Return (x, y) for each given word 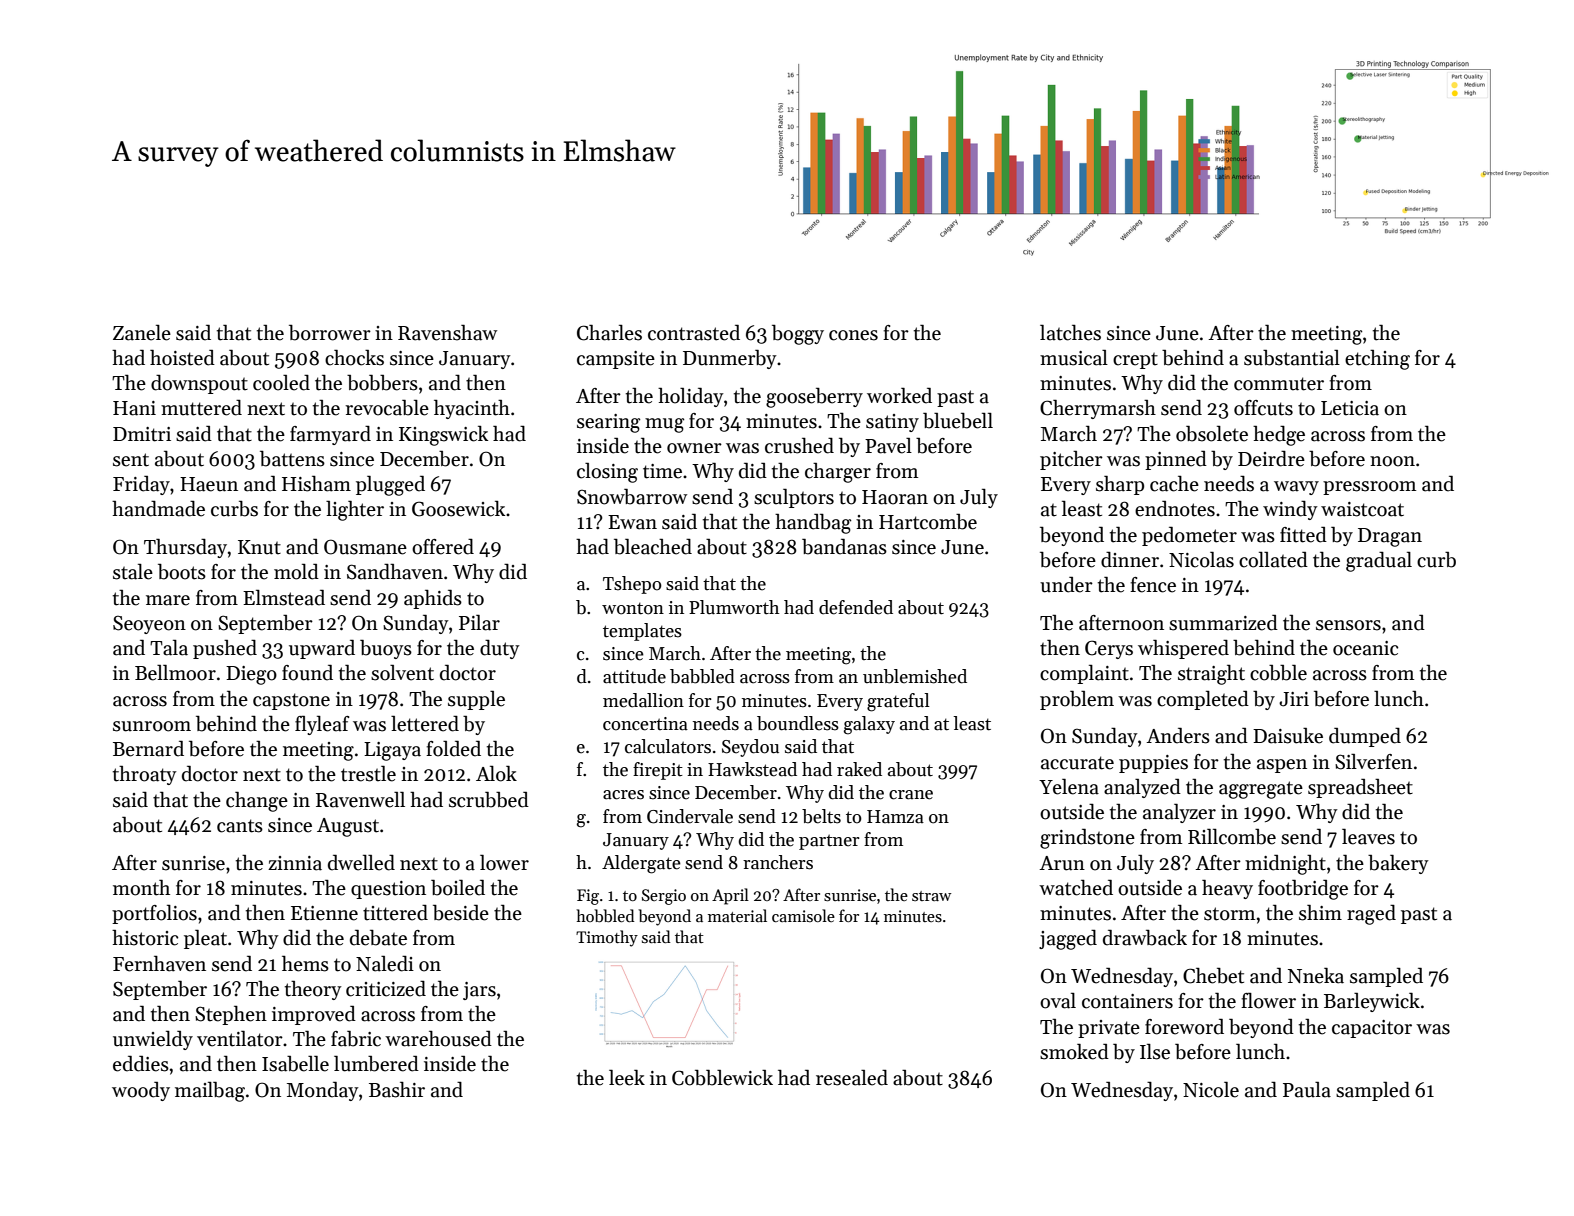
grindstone (1087, 838)
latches (1070, 332)
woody (141, 1091)
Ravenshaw (447, 333)
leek (627, 1077)
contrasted (694, 332)
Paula (1307, 1090)
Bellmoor (175, 672)
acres (623, 795)
